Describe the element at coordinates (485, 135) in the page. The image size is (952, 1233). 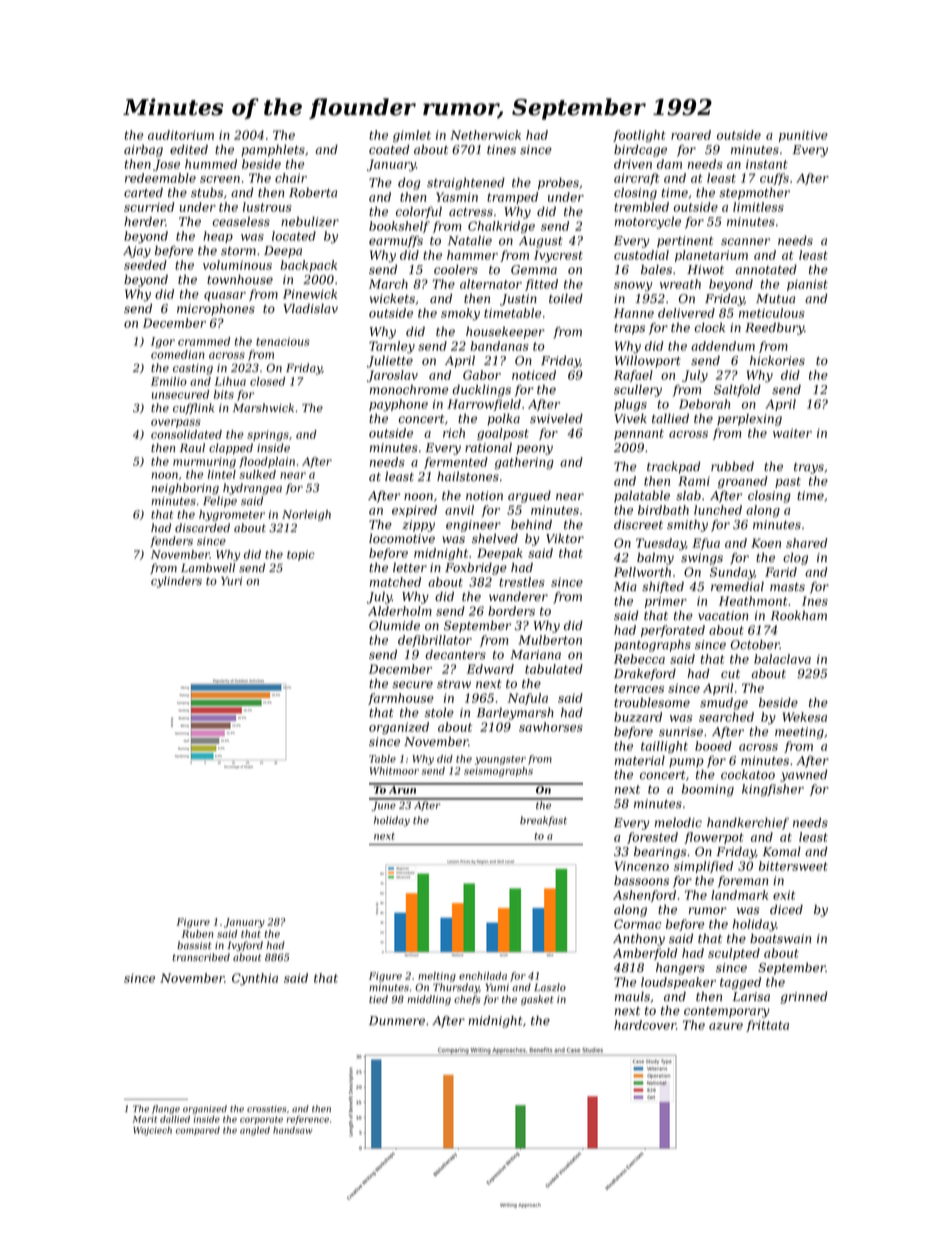
I see `Netherwick` at that location.
